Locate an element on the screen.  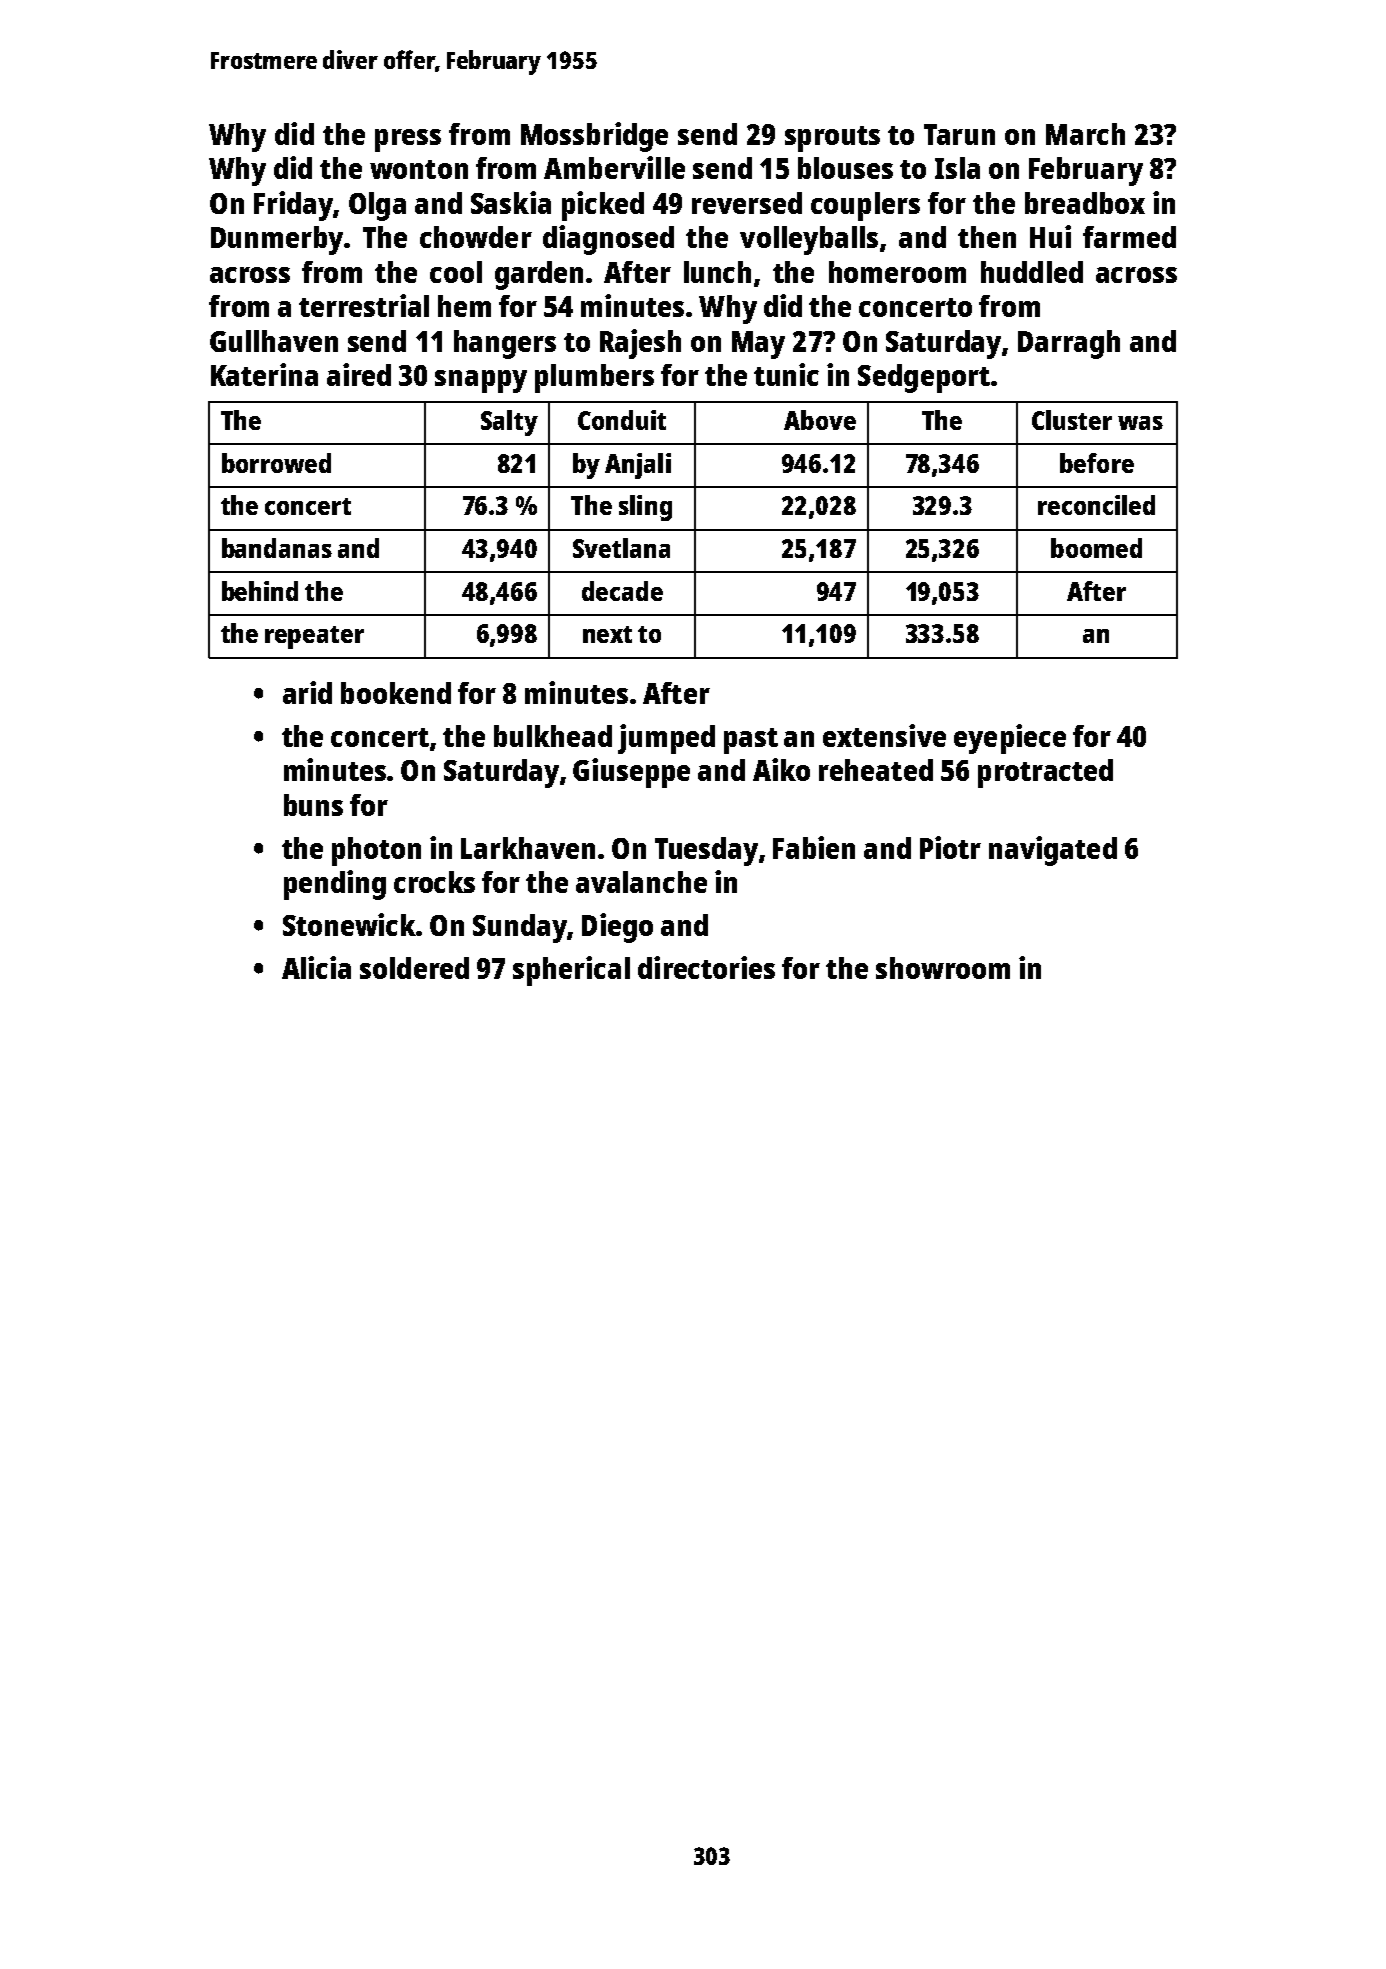
Mossbridge is located at coordinates (594, 137).
